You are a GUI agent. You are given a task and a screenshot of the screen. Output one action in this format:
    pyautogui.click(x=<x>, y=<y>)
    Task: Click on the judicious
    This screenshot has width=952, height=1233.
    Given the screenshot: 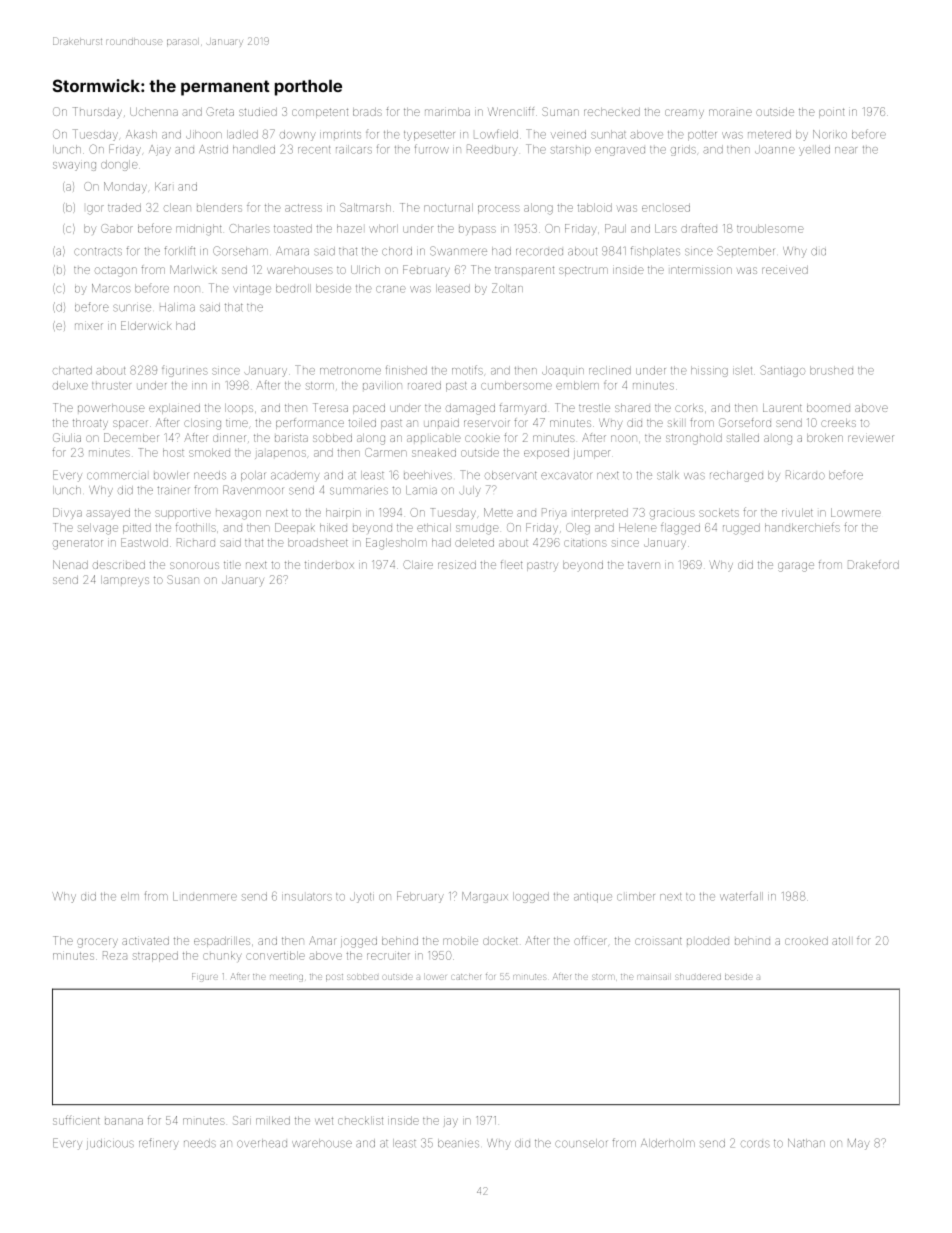 What is the action you would take?
    pyautogui.click(x=110, y=1144)
